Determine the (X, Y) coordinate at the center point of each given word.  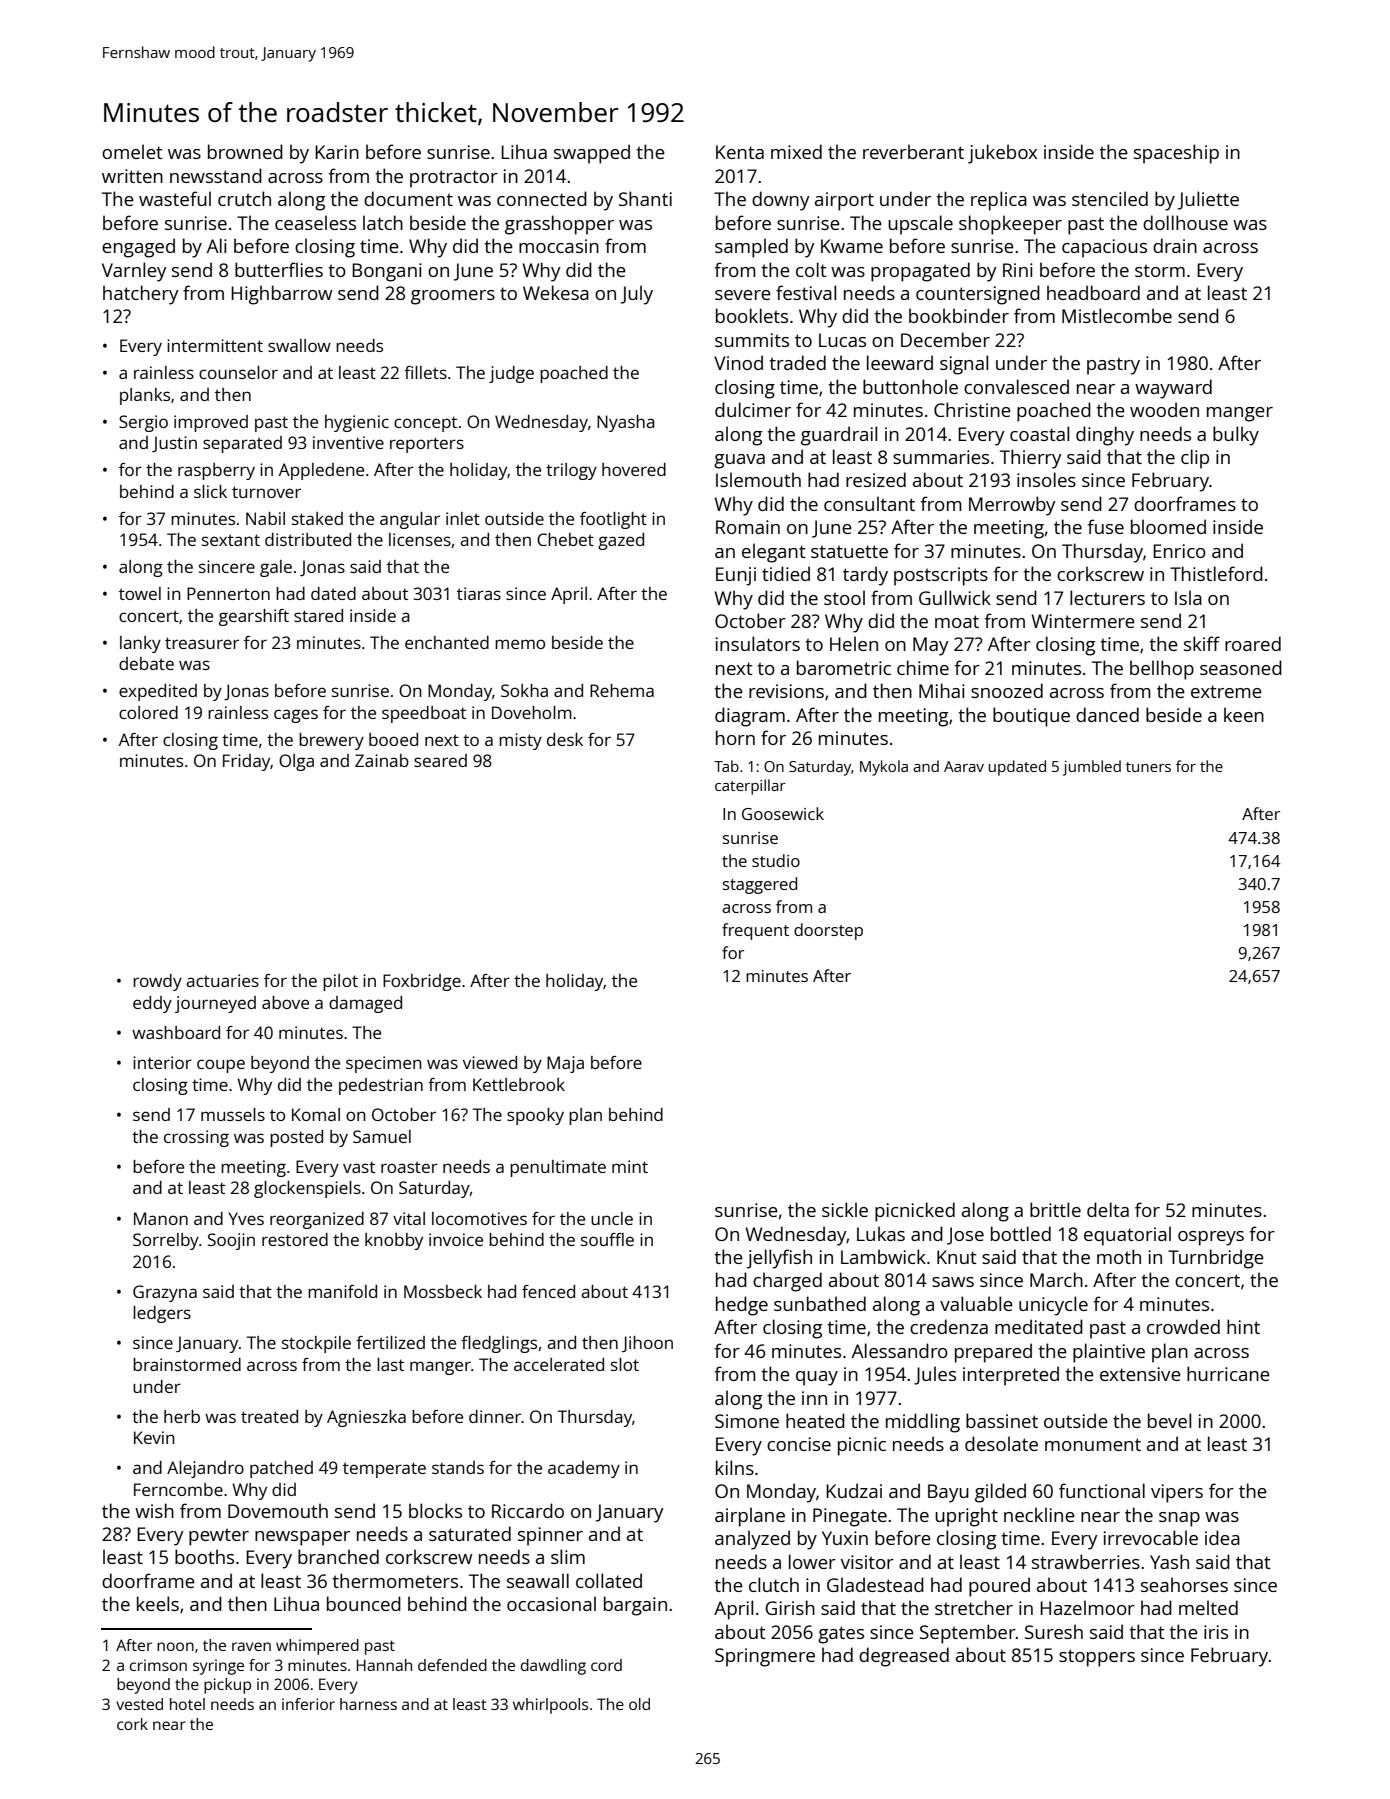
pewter (219, 1537)
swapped (592, 154)
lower (812, 1561)
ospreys (1211, 1238)
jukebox (1002, 154)
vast (359, 1167)
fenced (548, 1291)
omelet (132, 151)
